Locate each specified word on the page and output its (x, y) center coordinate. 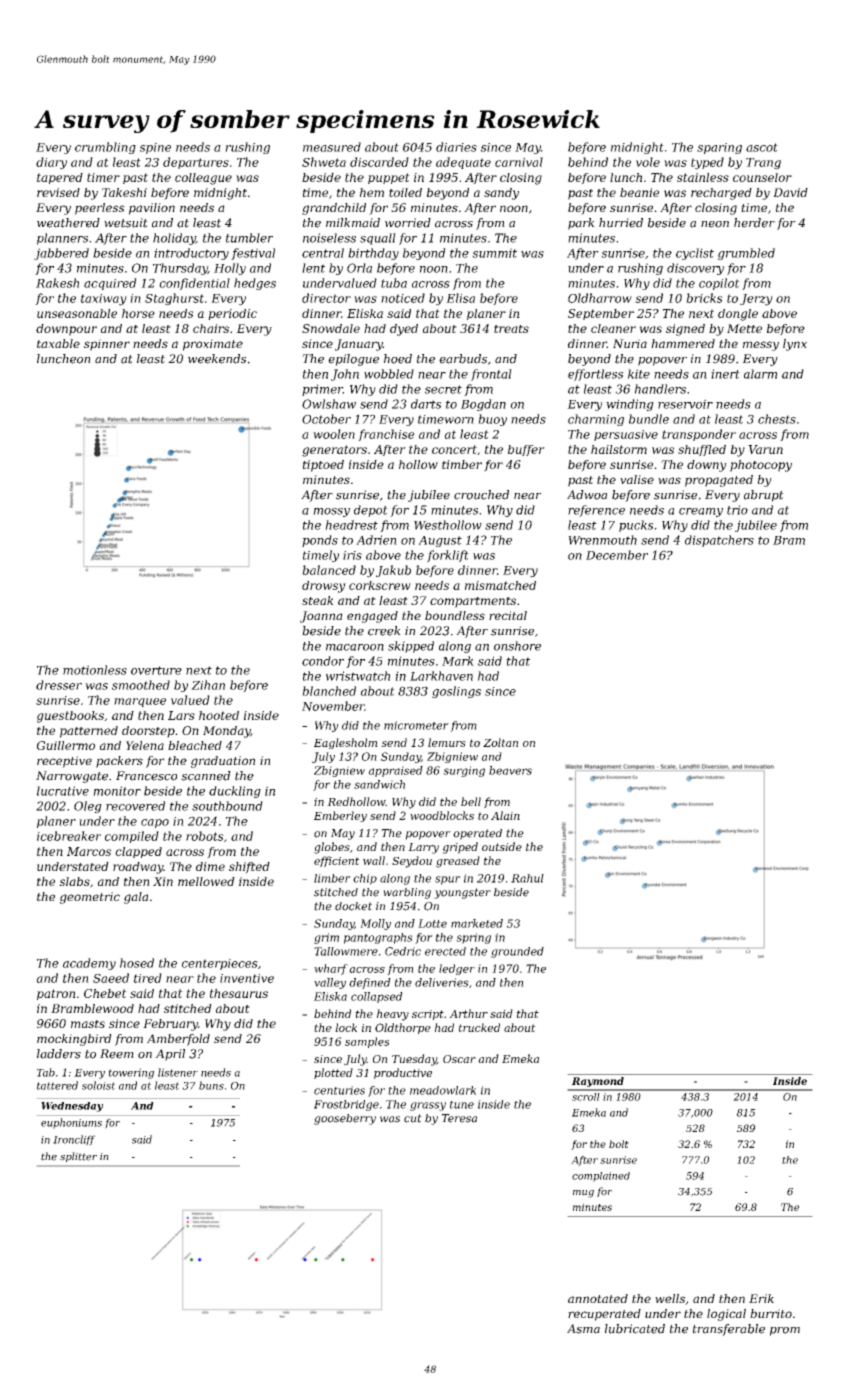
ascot (762, 147)
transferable (729, 1330)
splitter (78, 1157)
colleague (203, 179)
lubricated (635, 1329)
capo (155, 823)
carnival (519, 162)
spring (473, 938)
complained (601, 1177)
